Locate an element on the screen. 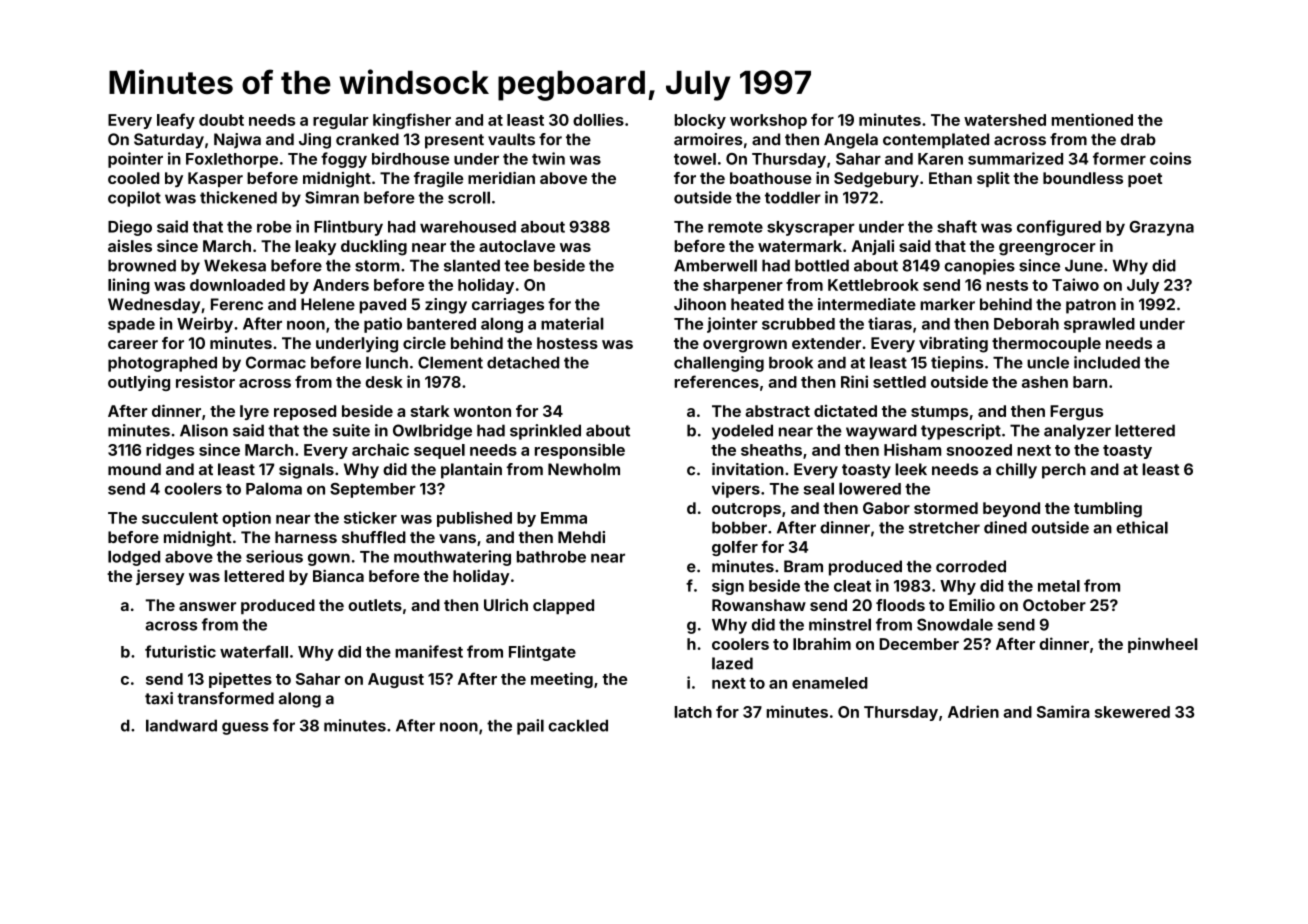  photographed is located at coordinates (162, 364).
